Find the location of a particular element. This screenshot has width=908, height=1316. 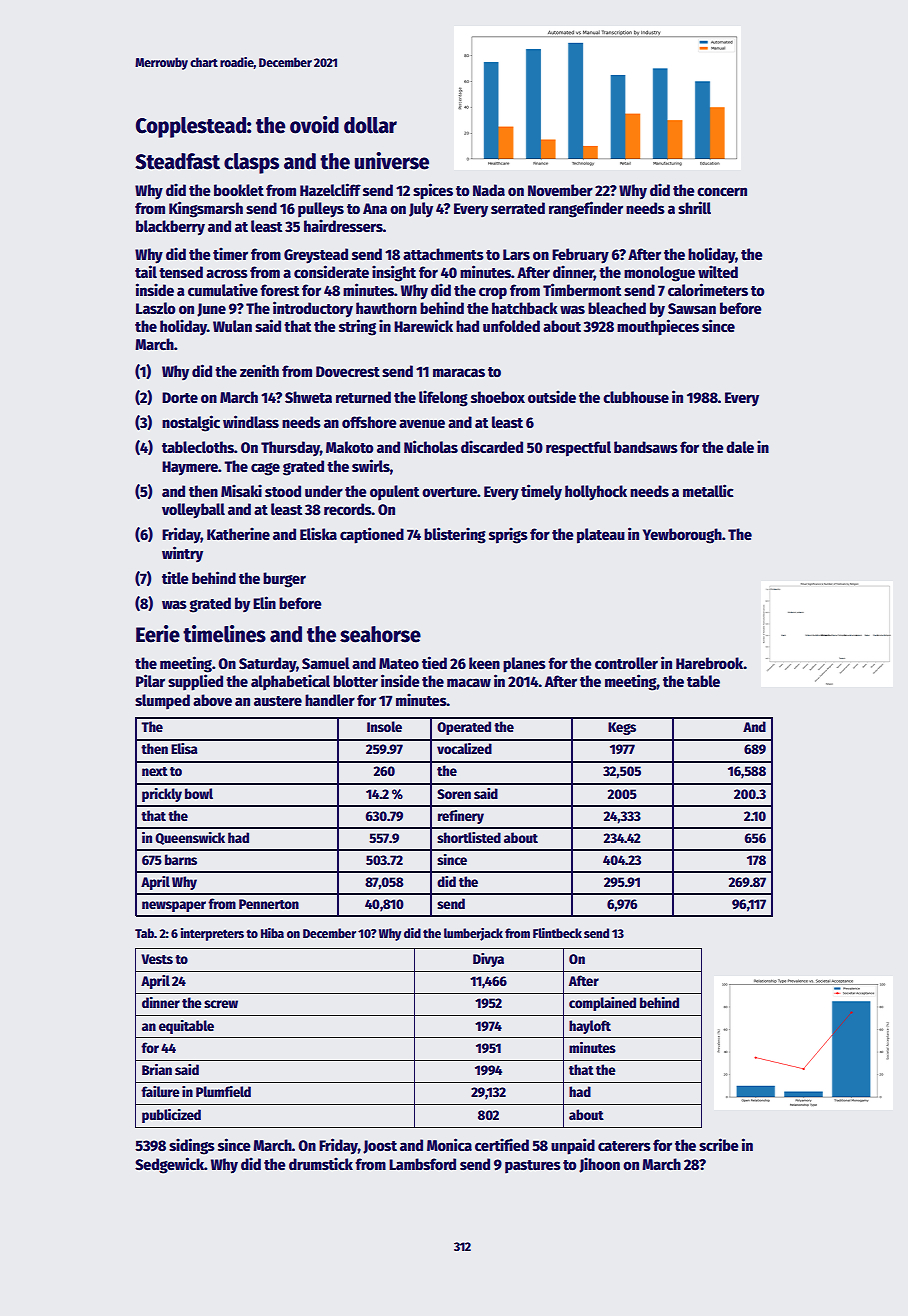

wintry is located at coordinates (182, 554).
